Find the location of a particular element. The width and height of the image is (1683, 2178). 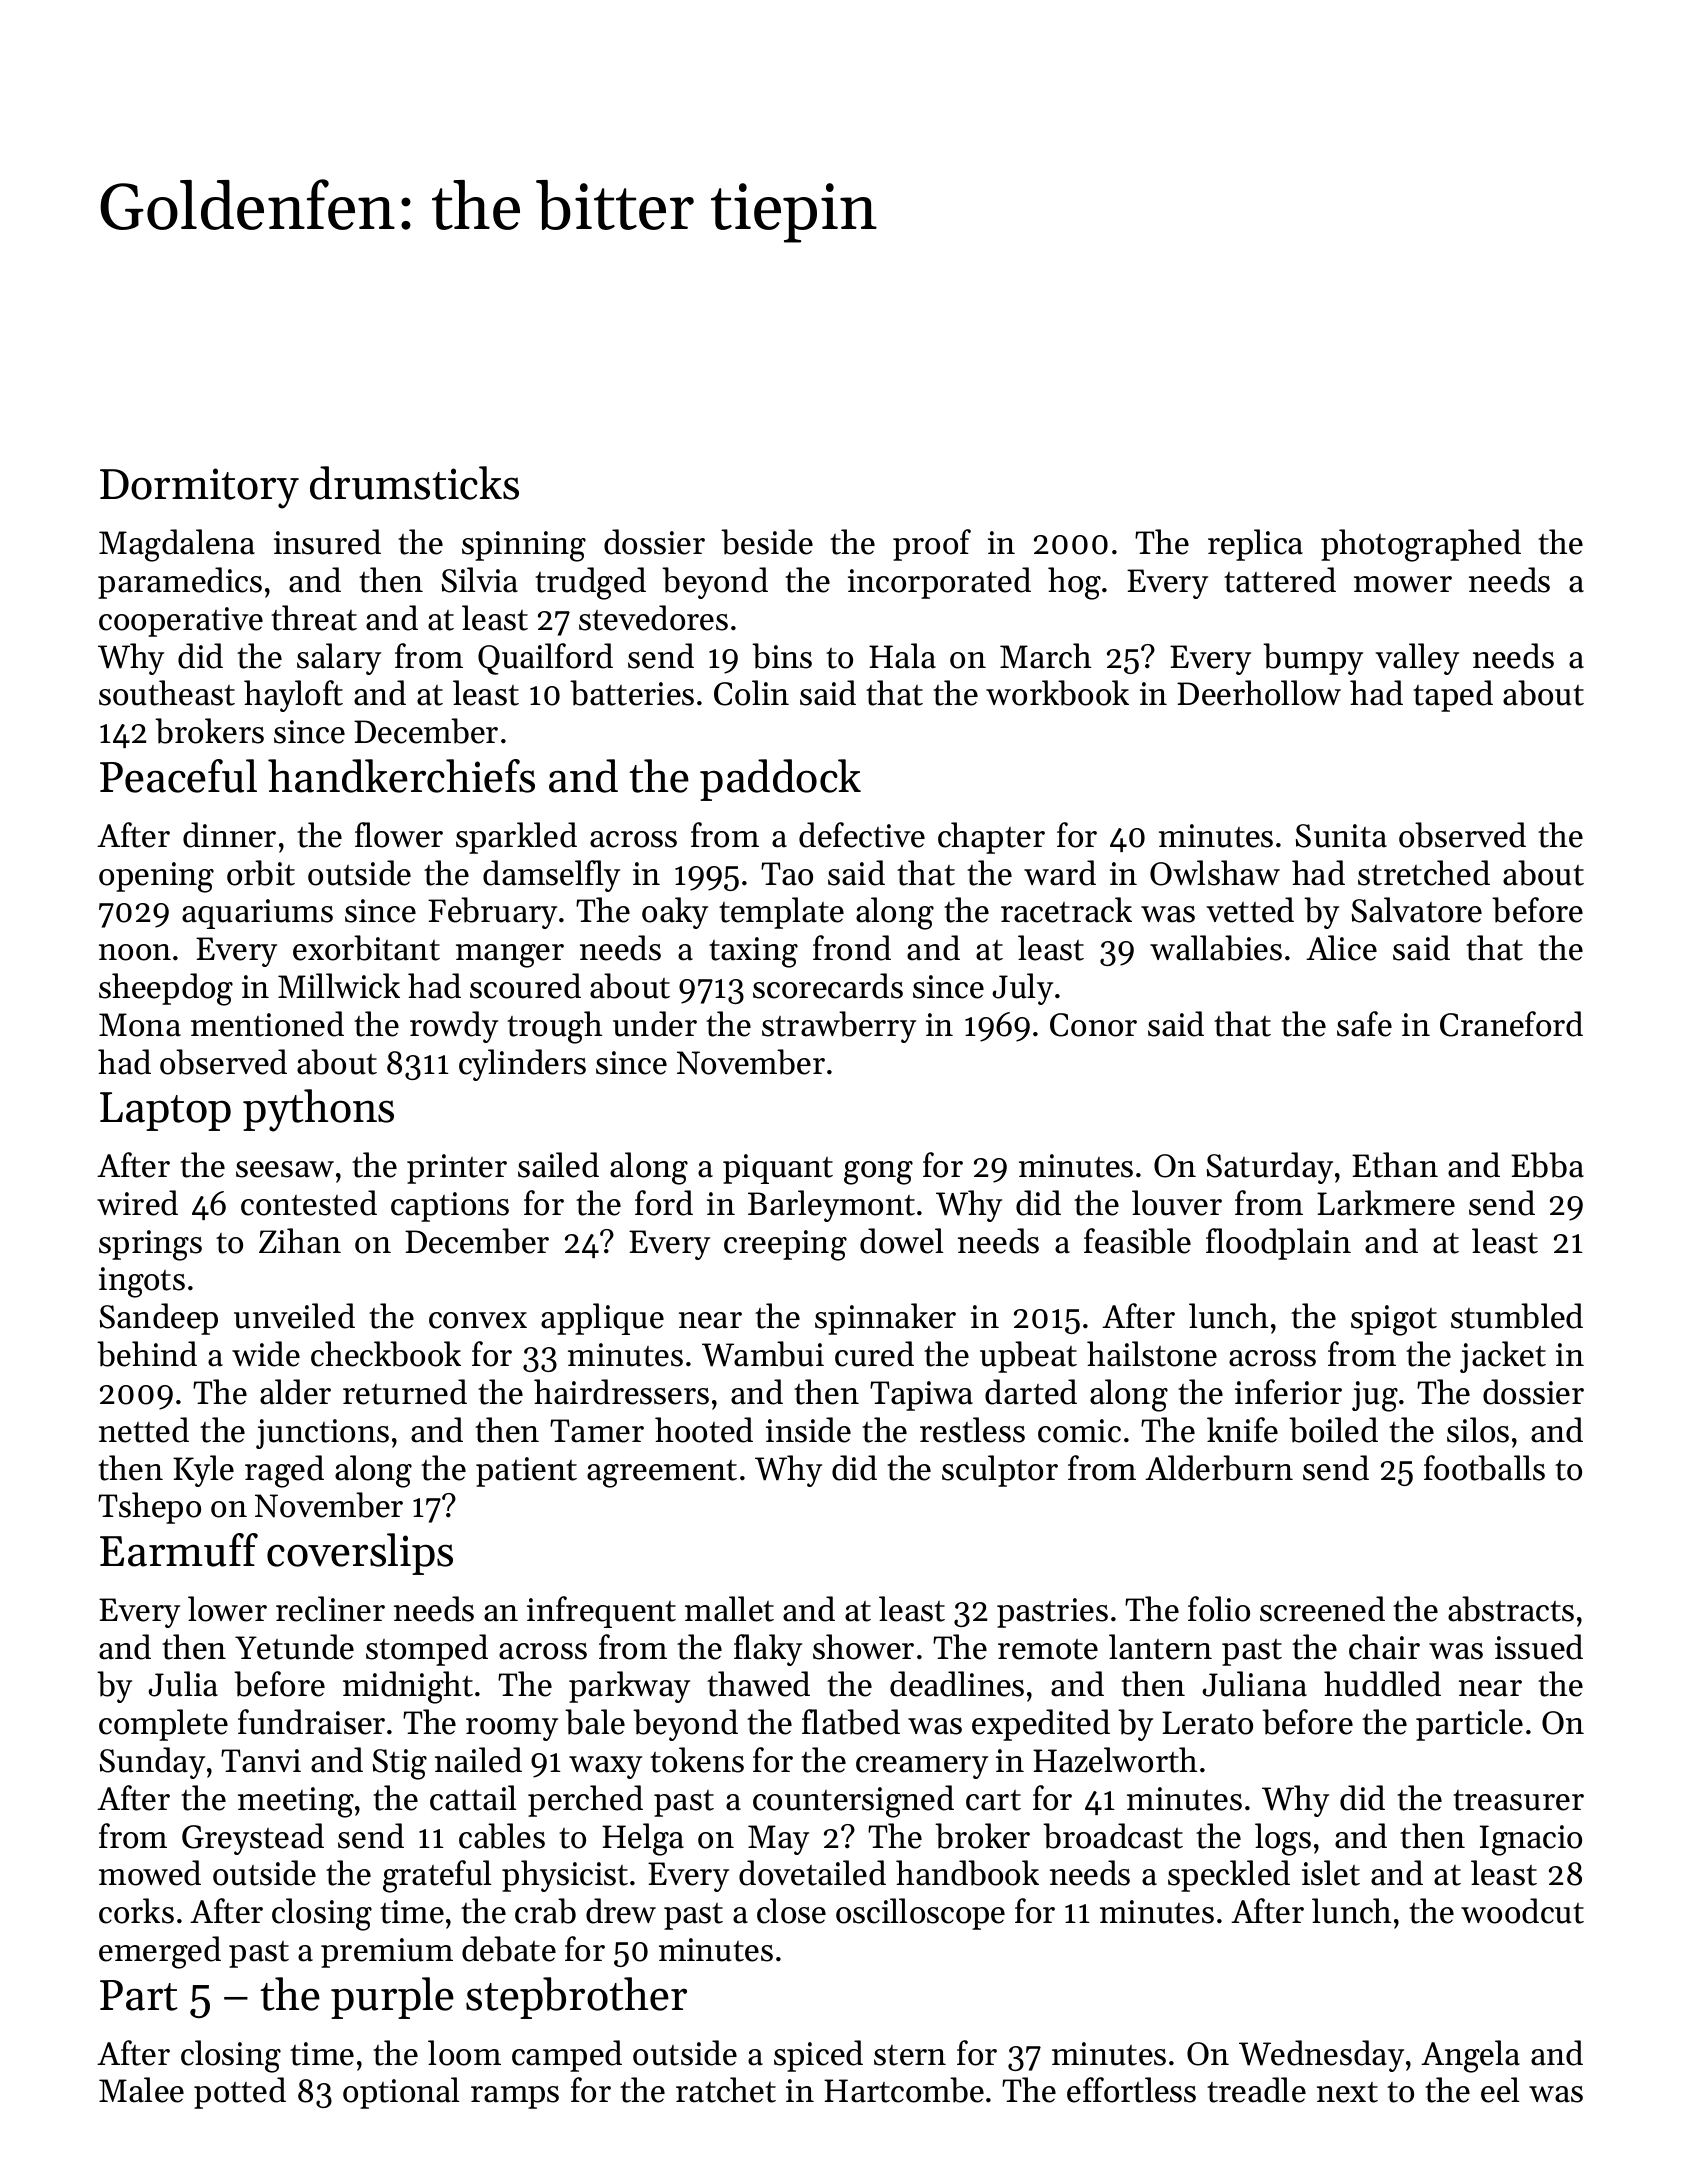

opening is located at coordinates (156, 877).
